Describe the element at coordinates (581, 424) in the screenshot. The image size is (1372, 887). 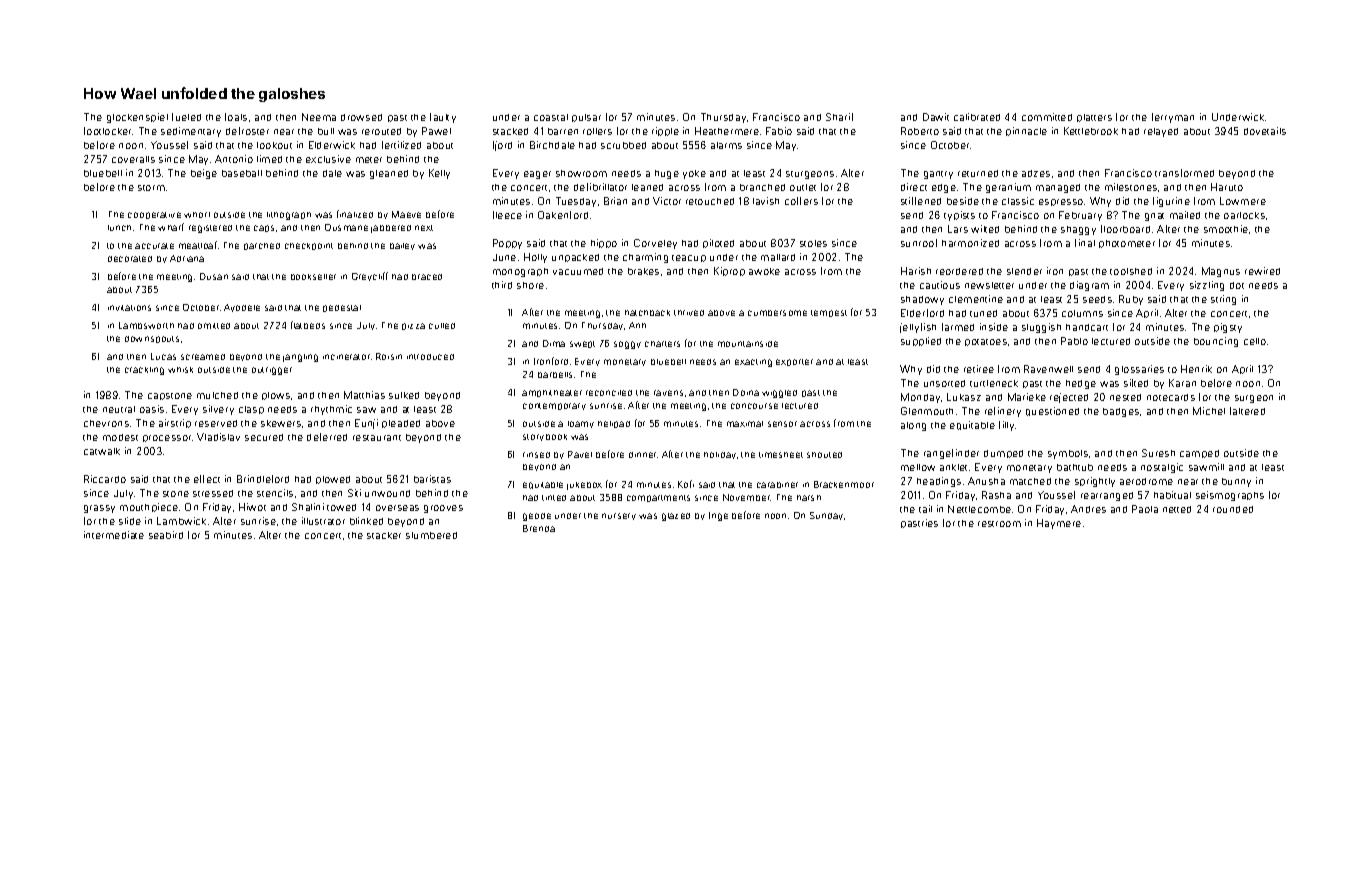
I see `loamy` at that location.
